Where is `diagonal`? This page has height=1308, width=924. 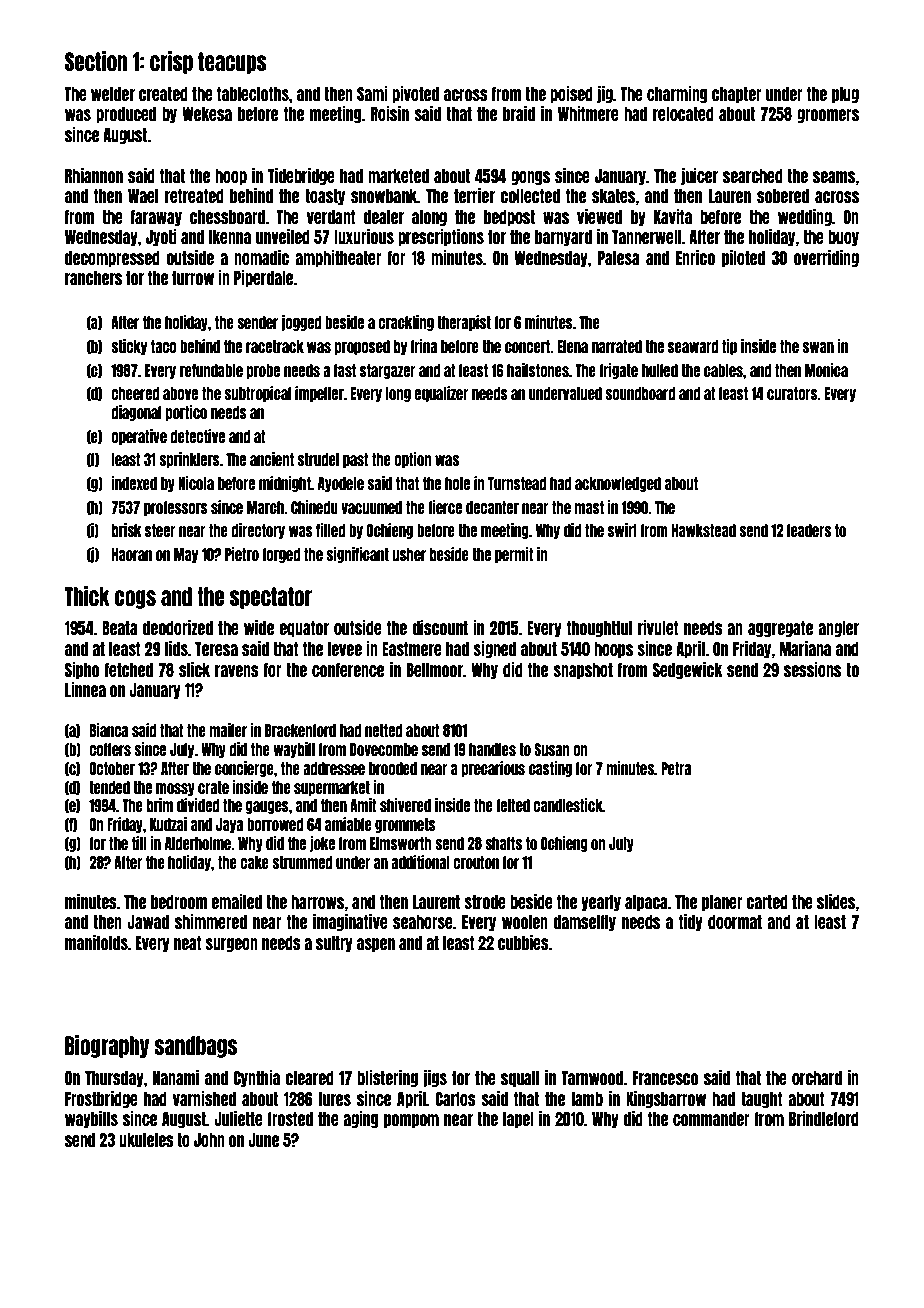
diagonal is located at coordinates (136, 413).
